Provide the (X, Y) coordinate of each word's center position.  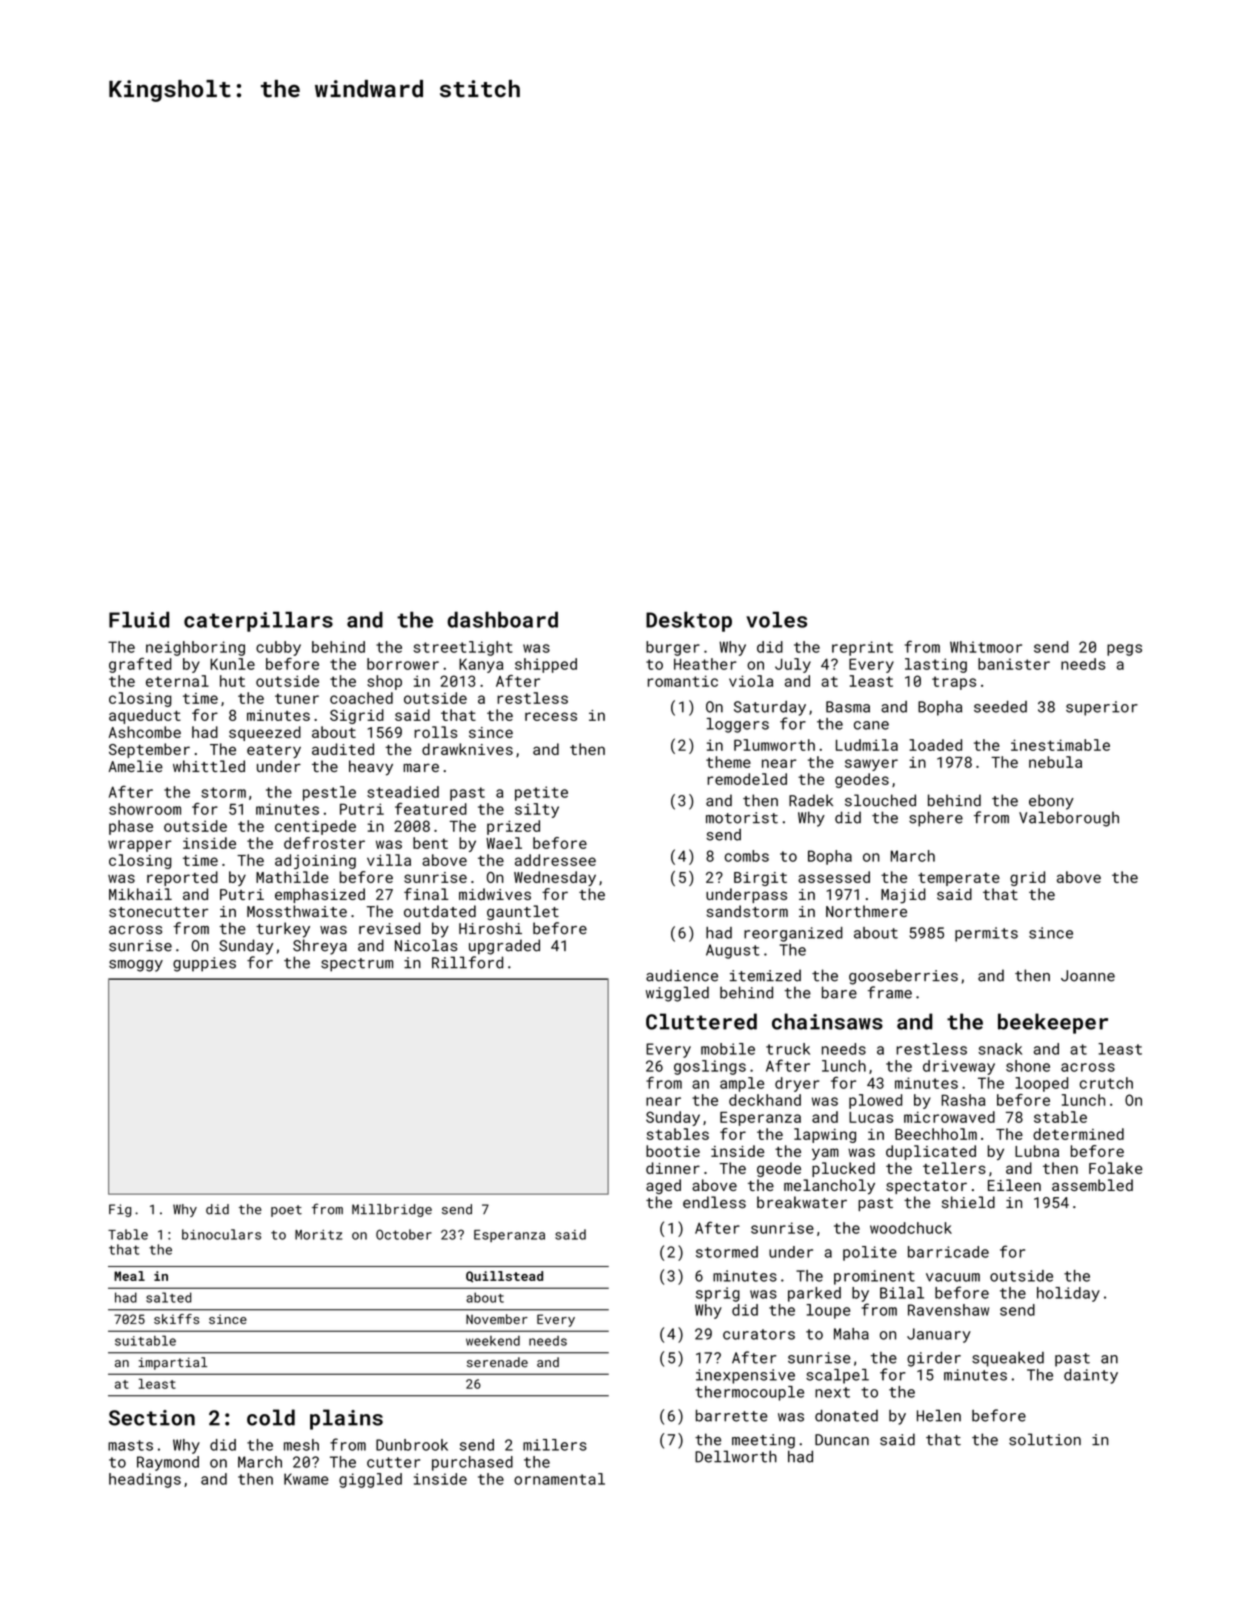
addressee (555, 860)
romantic (683, 681)
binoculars (221, 1234)
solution (1045, 1439)
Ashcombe (145, 732)
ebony (1051, 802)
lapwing (825, 1135)
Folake (1116, 1168)
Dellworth (736, 1456)
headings (145, 1480)
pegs (1124, 650)
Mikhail (140, 894)
